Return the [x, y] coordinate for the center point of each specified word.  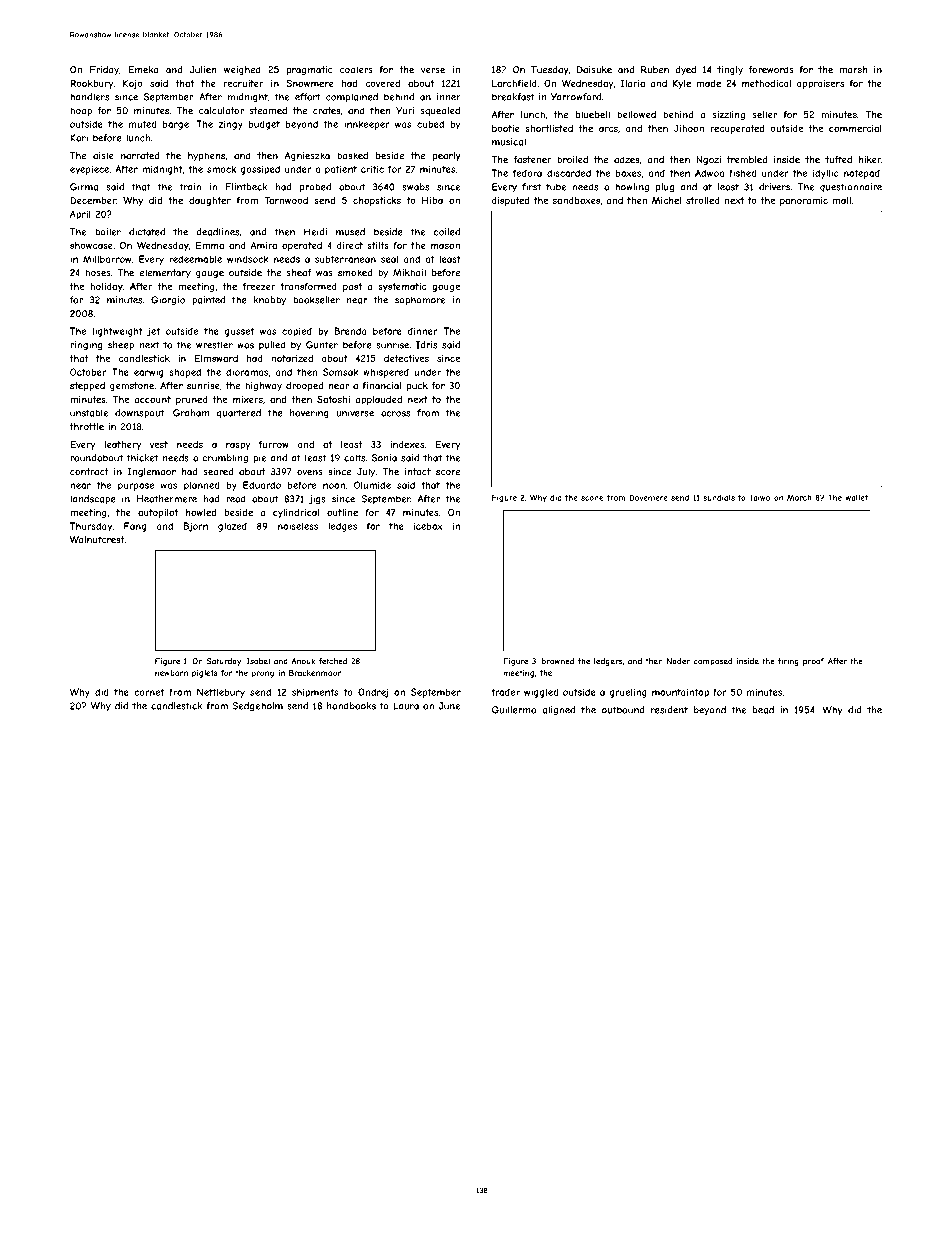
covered [382, 83]
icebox [428, 526]
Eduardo [262, 485]
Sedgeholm [257, 706]
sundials [719, 498]
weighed [242, 70]
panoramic [804, 201]
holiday [106, 287]
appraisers [820, 84]
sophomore [420, 301]
